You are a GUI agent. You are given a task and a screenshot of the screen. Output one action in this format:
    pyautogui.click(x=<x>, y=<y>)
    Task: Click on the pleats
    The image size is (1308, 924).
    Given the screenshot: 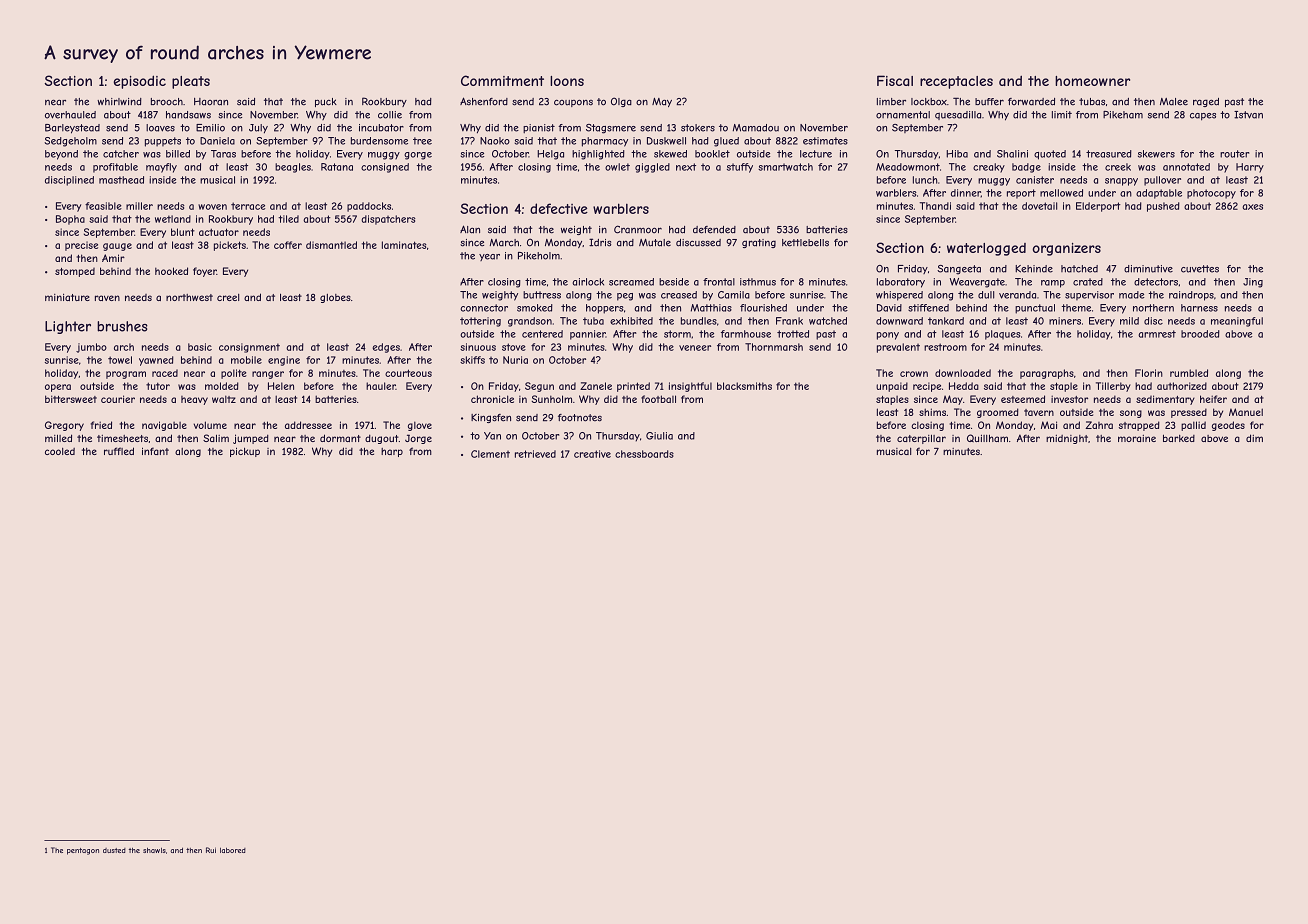 What is the action you would take?
    pyautogui.click(x=191, y=82)
